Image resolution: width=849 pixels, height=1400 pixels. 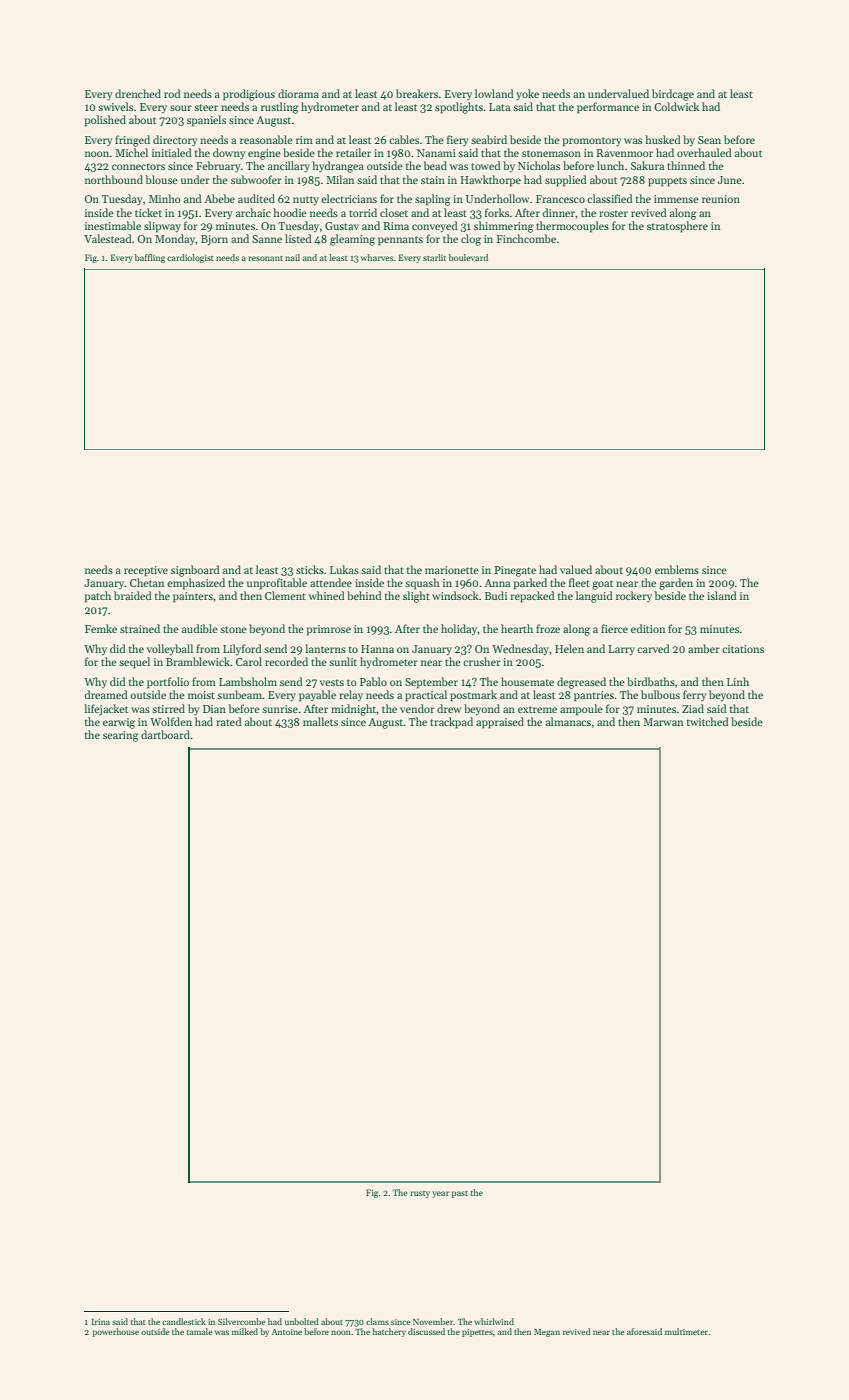 What do you see at coordinates (494, 93) in the document?
I see `lowland` at bounding box center [494, 93].
